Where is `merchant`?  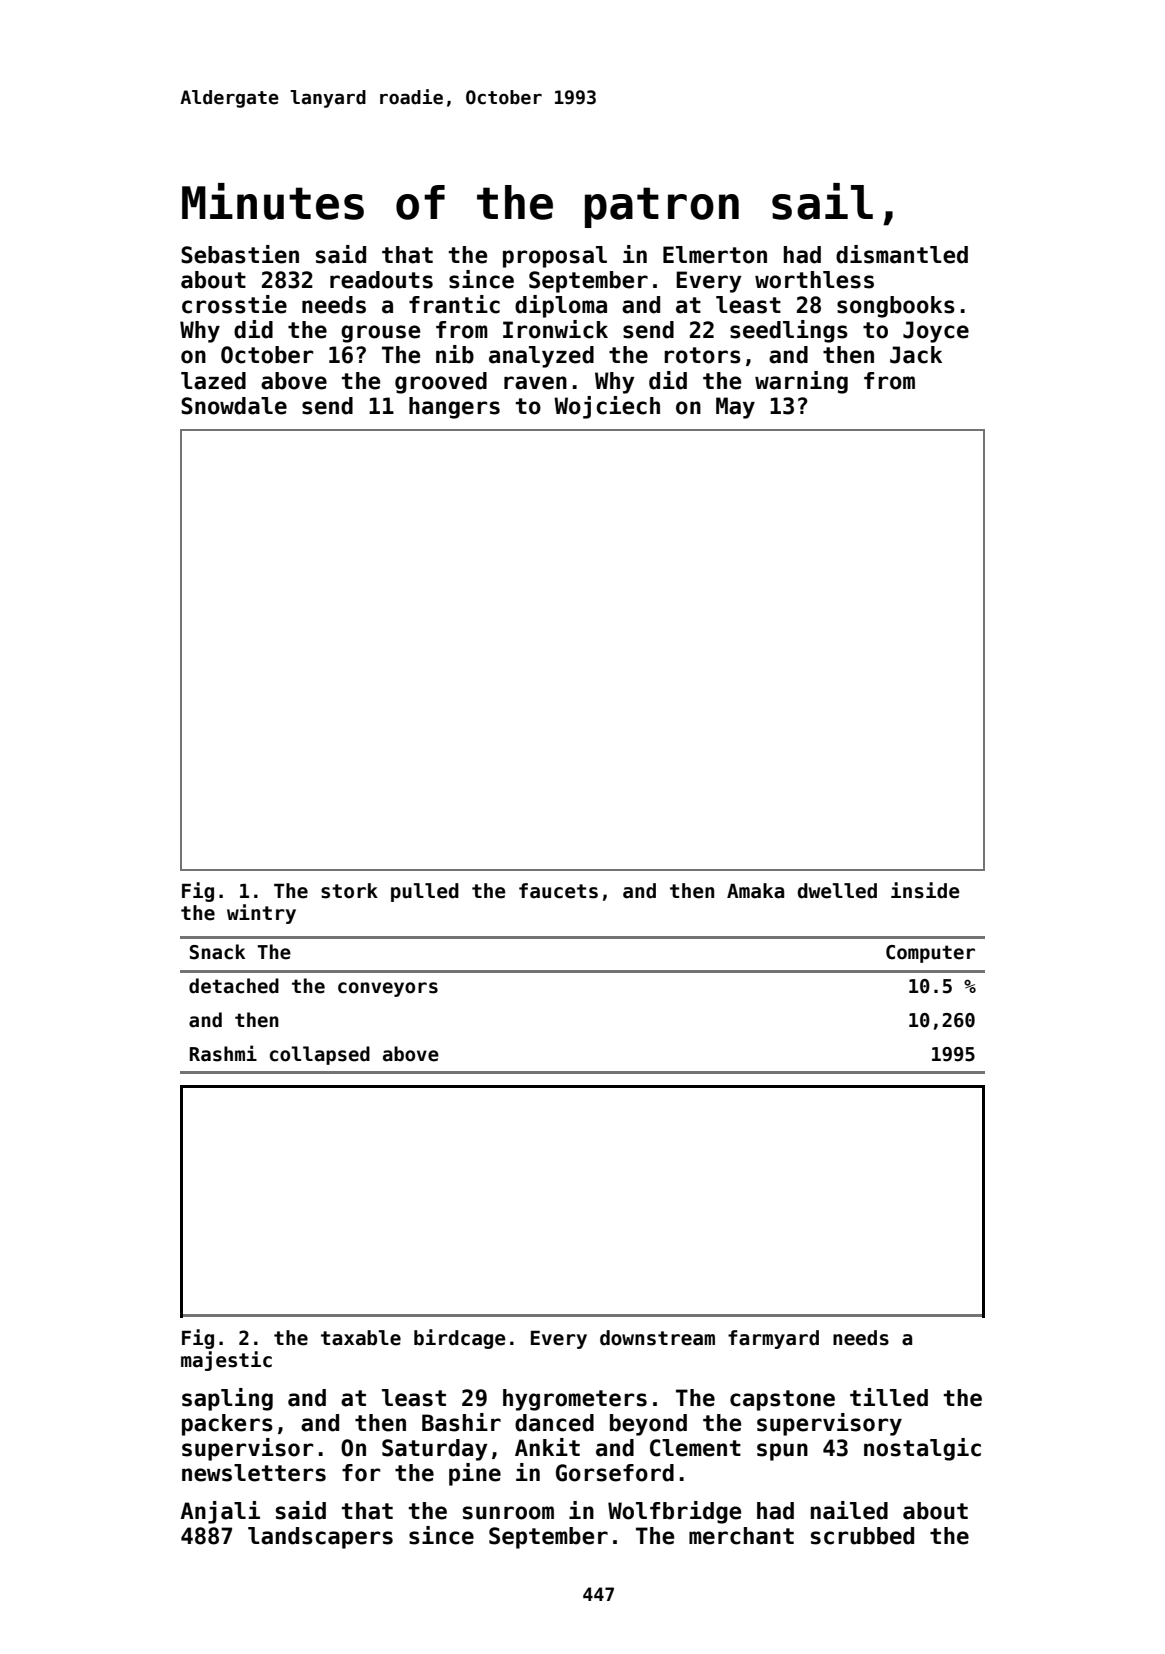
merchant is located at coordinates (741, 1536).
